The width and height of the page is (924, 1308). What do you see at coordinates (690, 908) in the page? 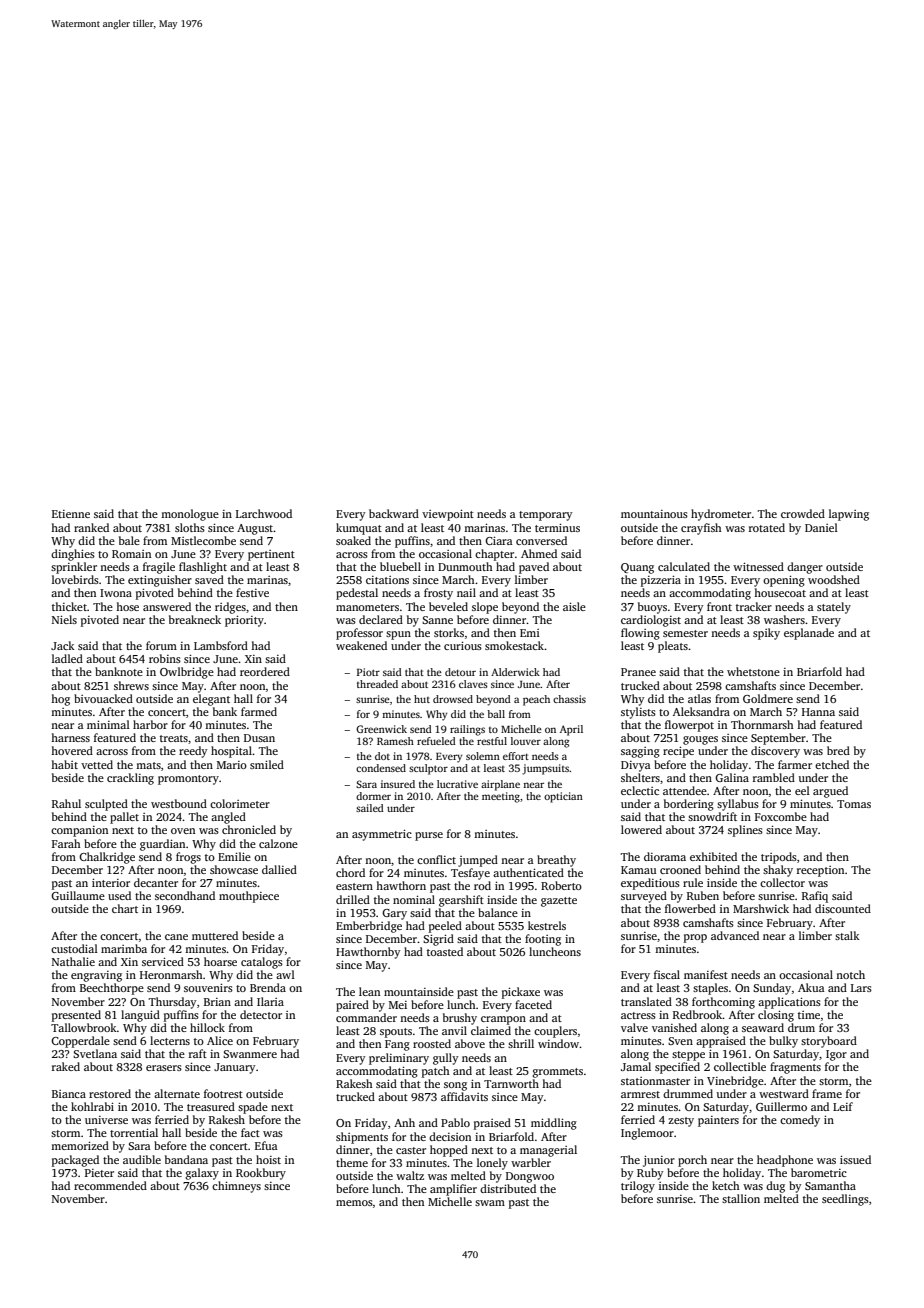
I see `flowerbed` at bounding box center [690, 908].
